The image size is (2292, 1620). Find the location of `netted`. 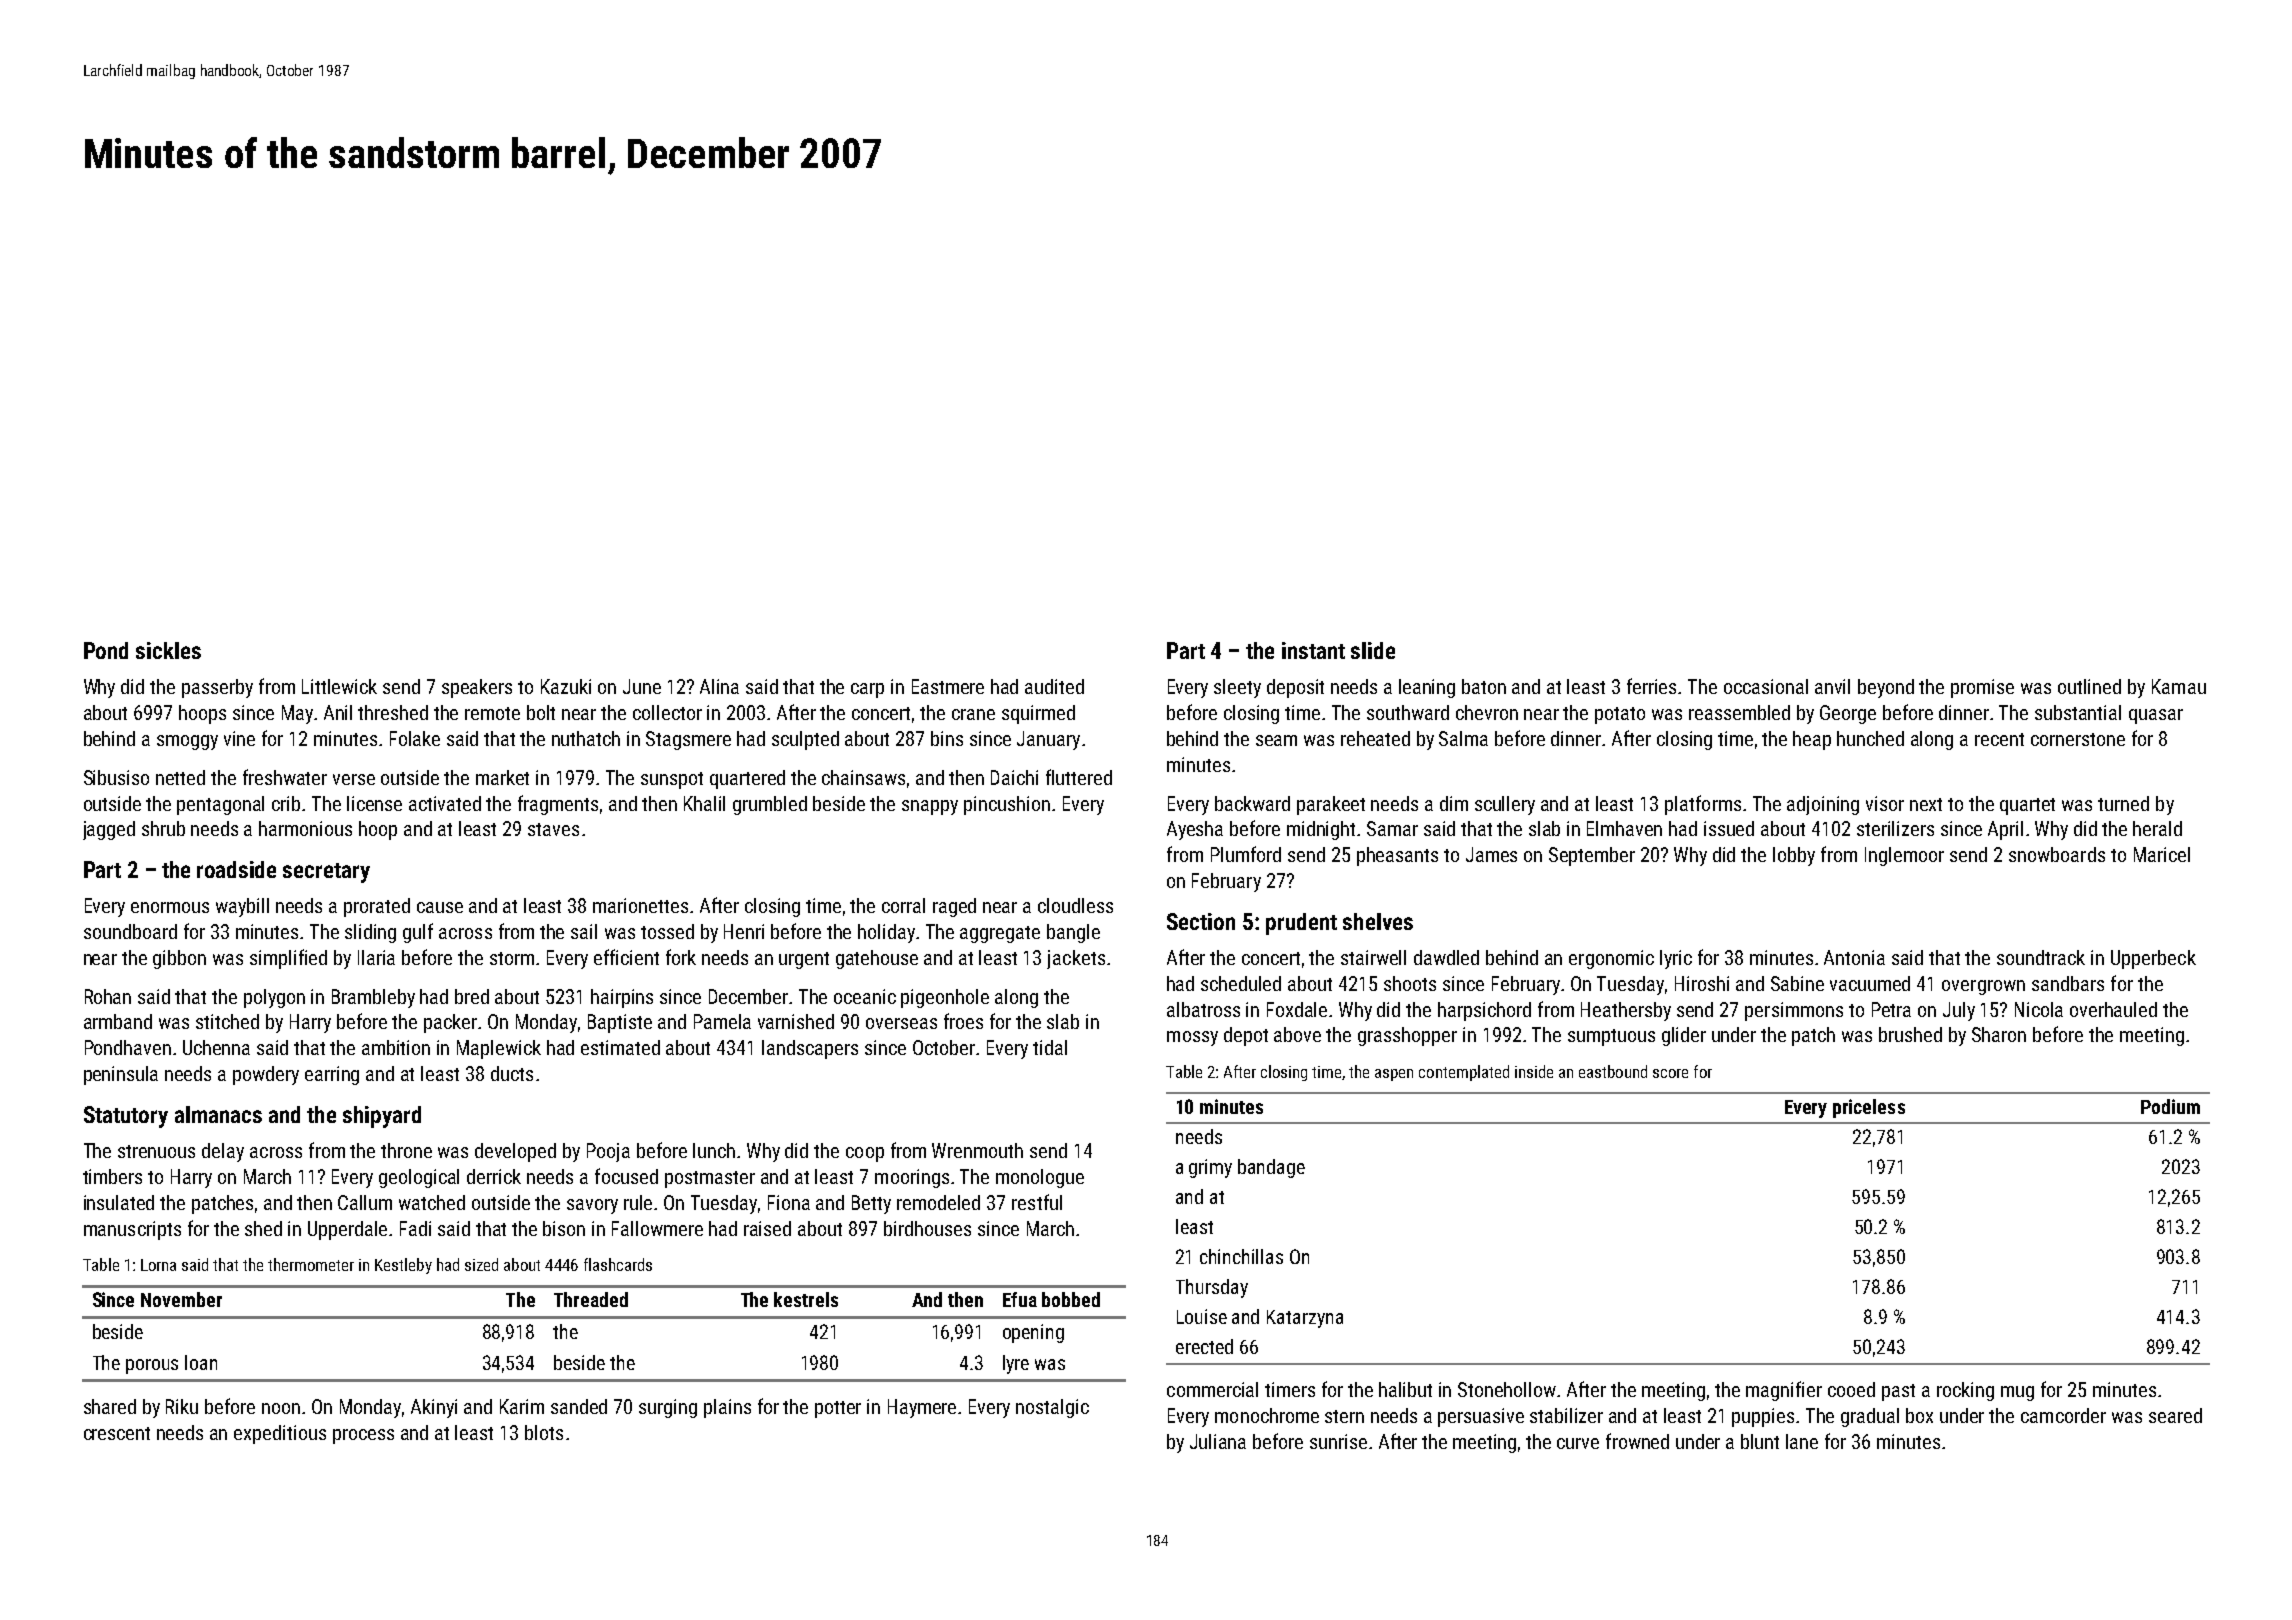

netted is located at coordinates (180, 777).
